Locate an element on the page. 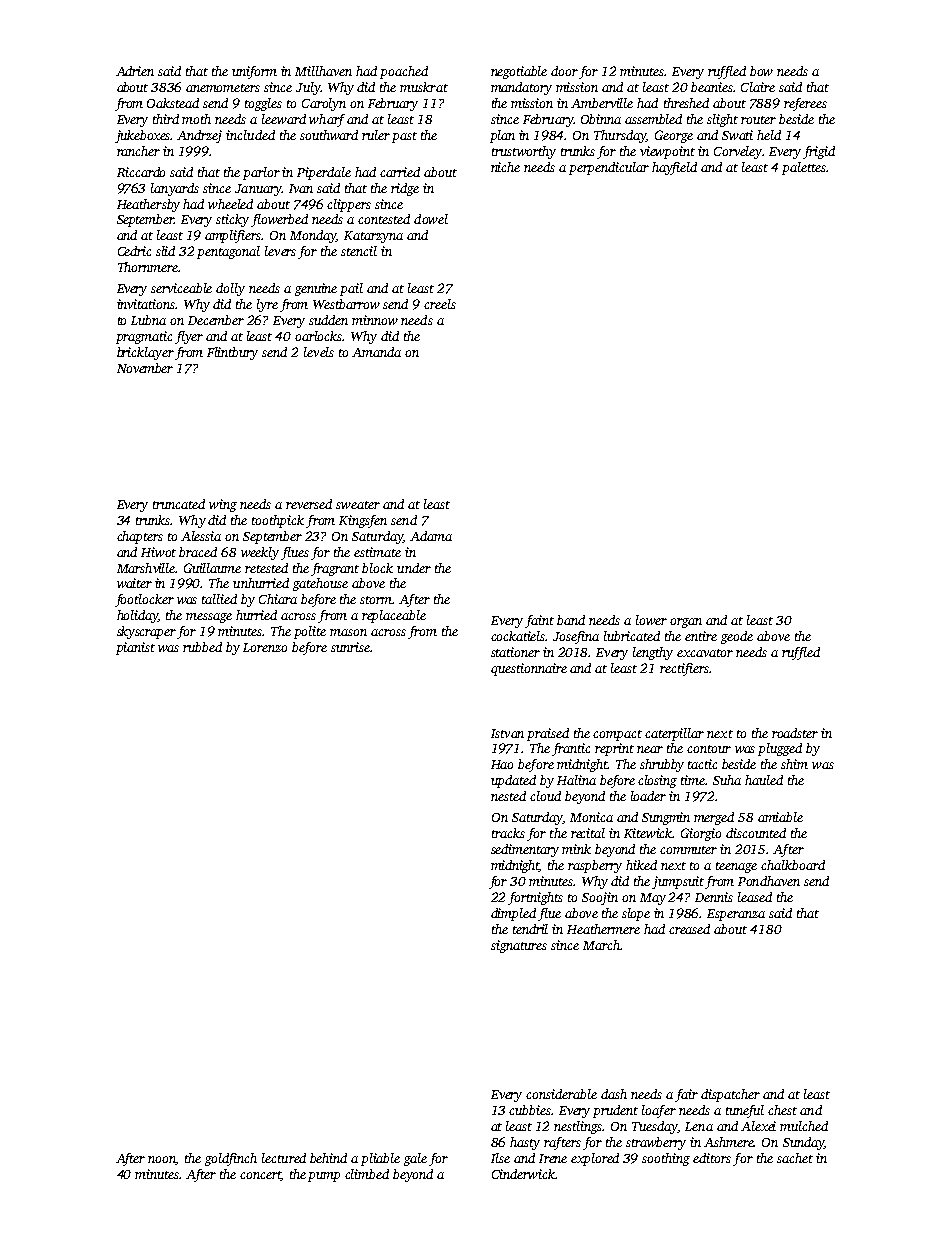  palettes is located at coordinates (804, 168).
